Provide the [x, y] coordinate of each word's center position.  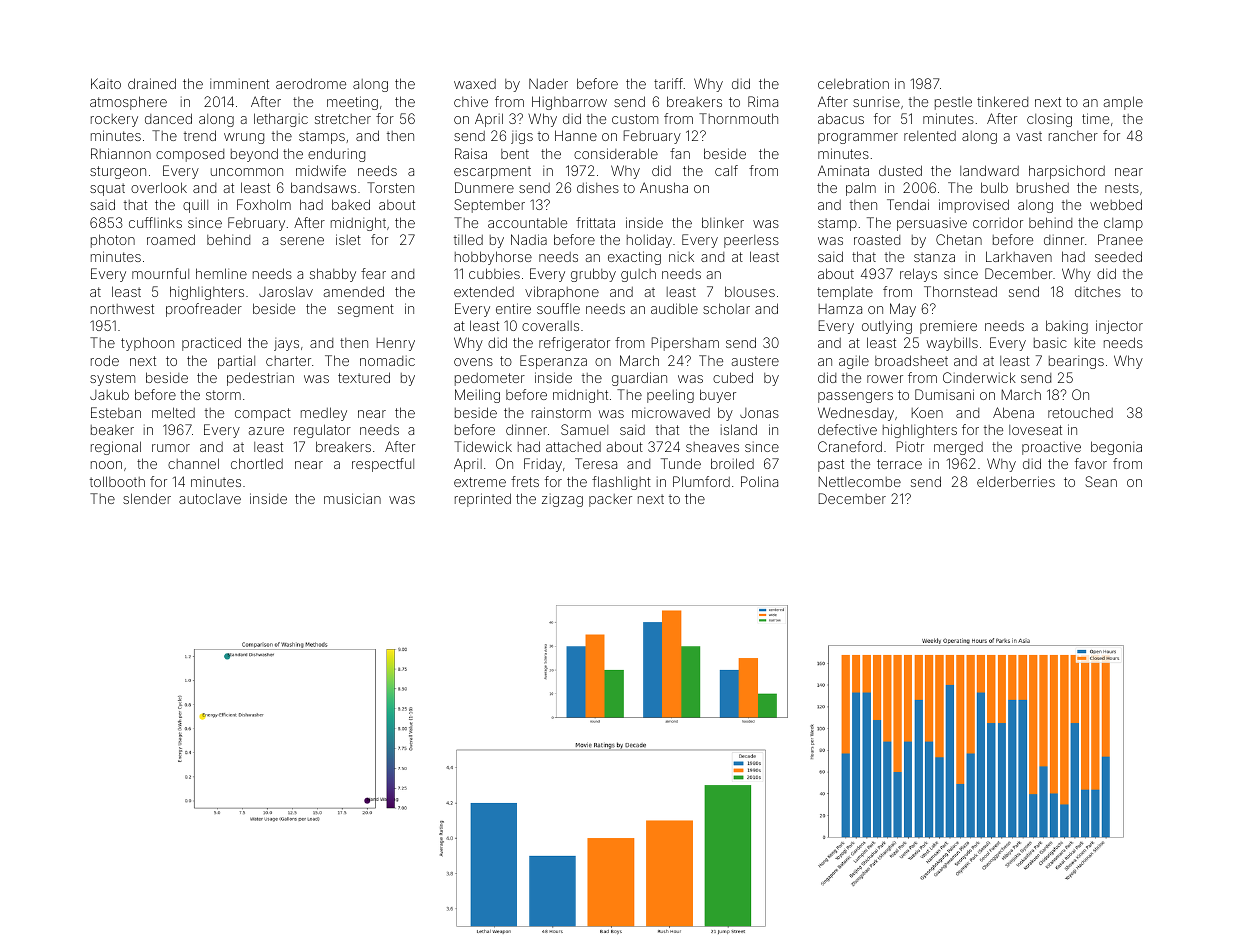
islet [348, 239]
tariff [668, 83]
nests [1122, 188]
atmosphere [128, 103]
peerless [751, 241]
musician [352, 498]
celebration [853, 83]
